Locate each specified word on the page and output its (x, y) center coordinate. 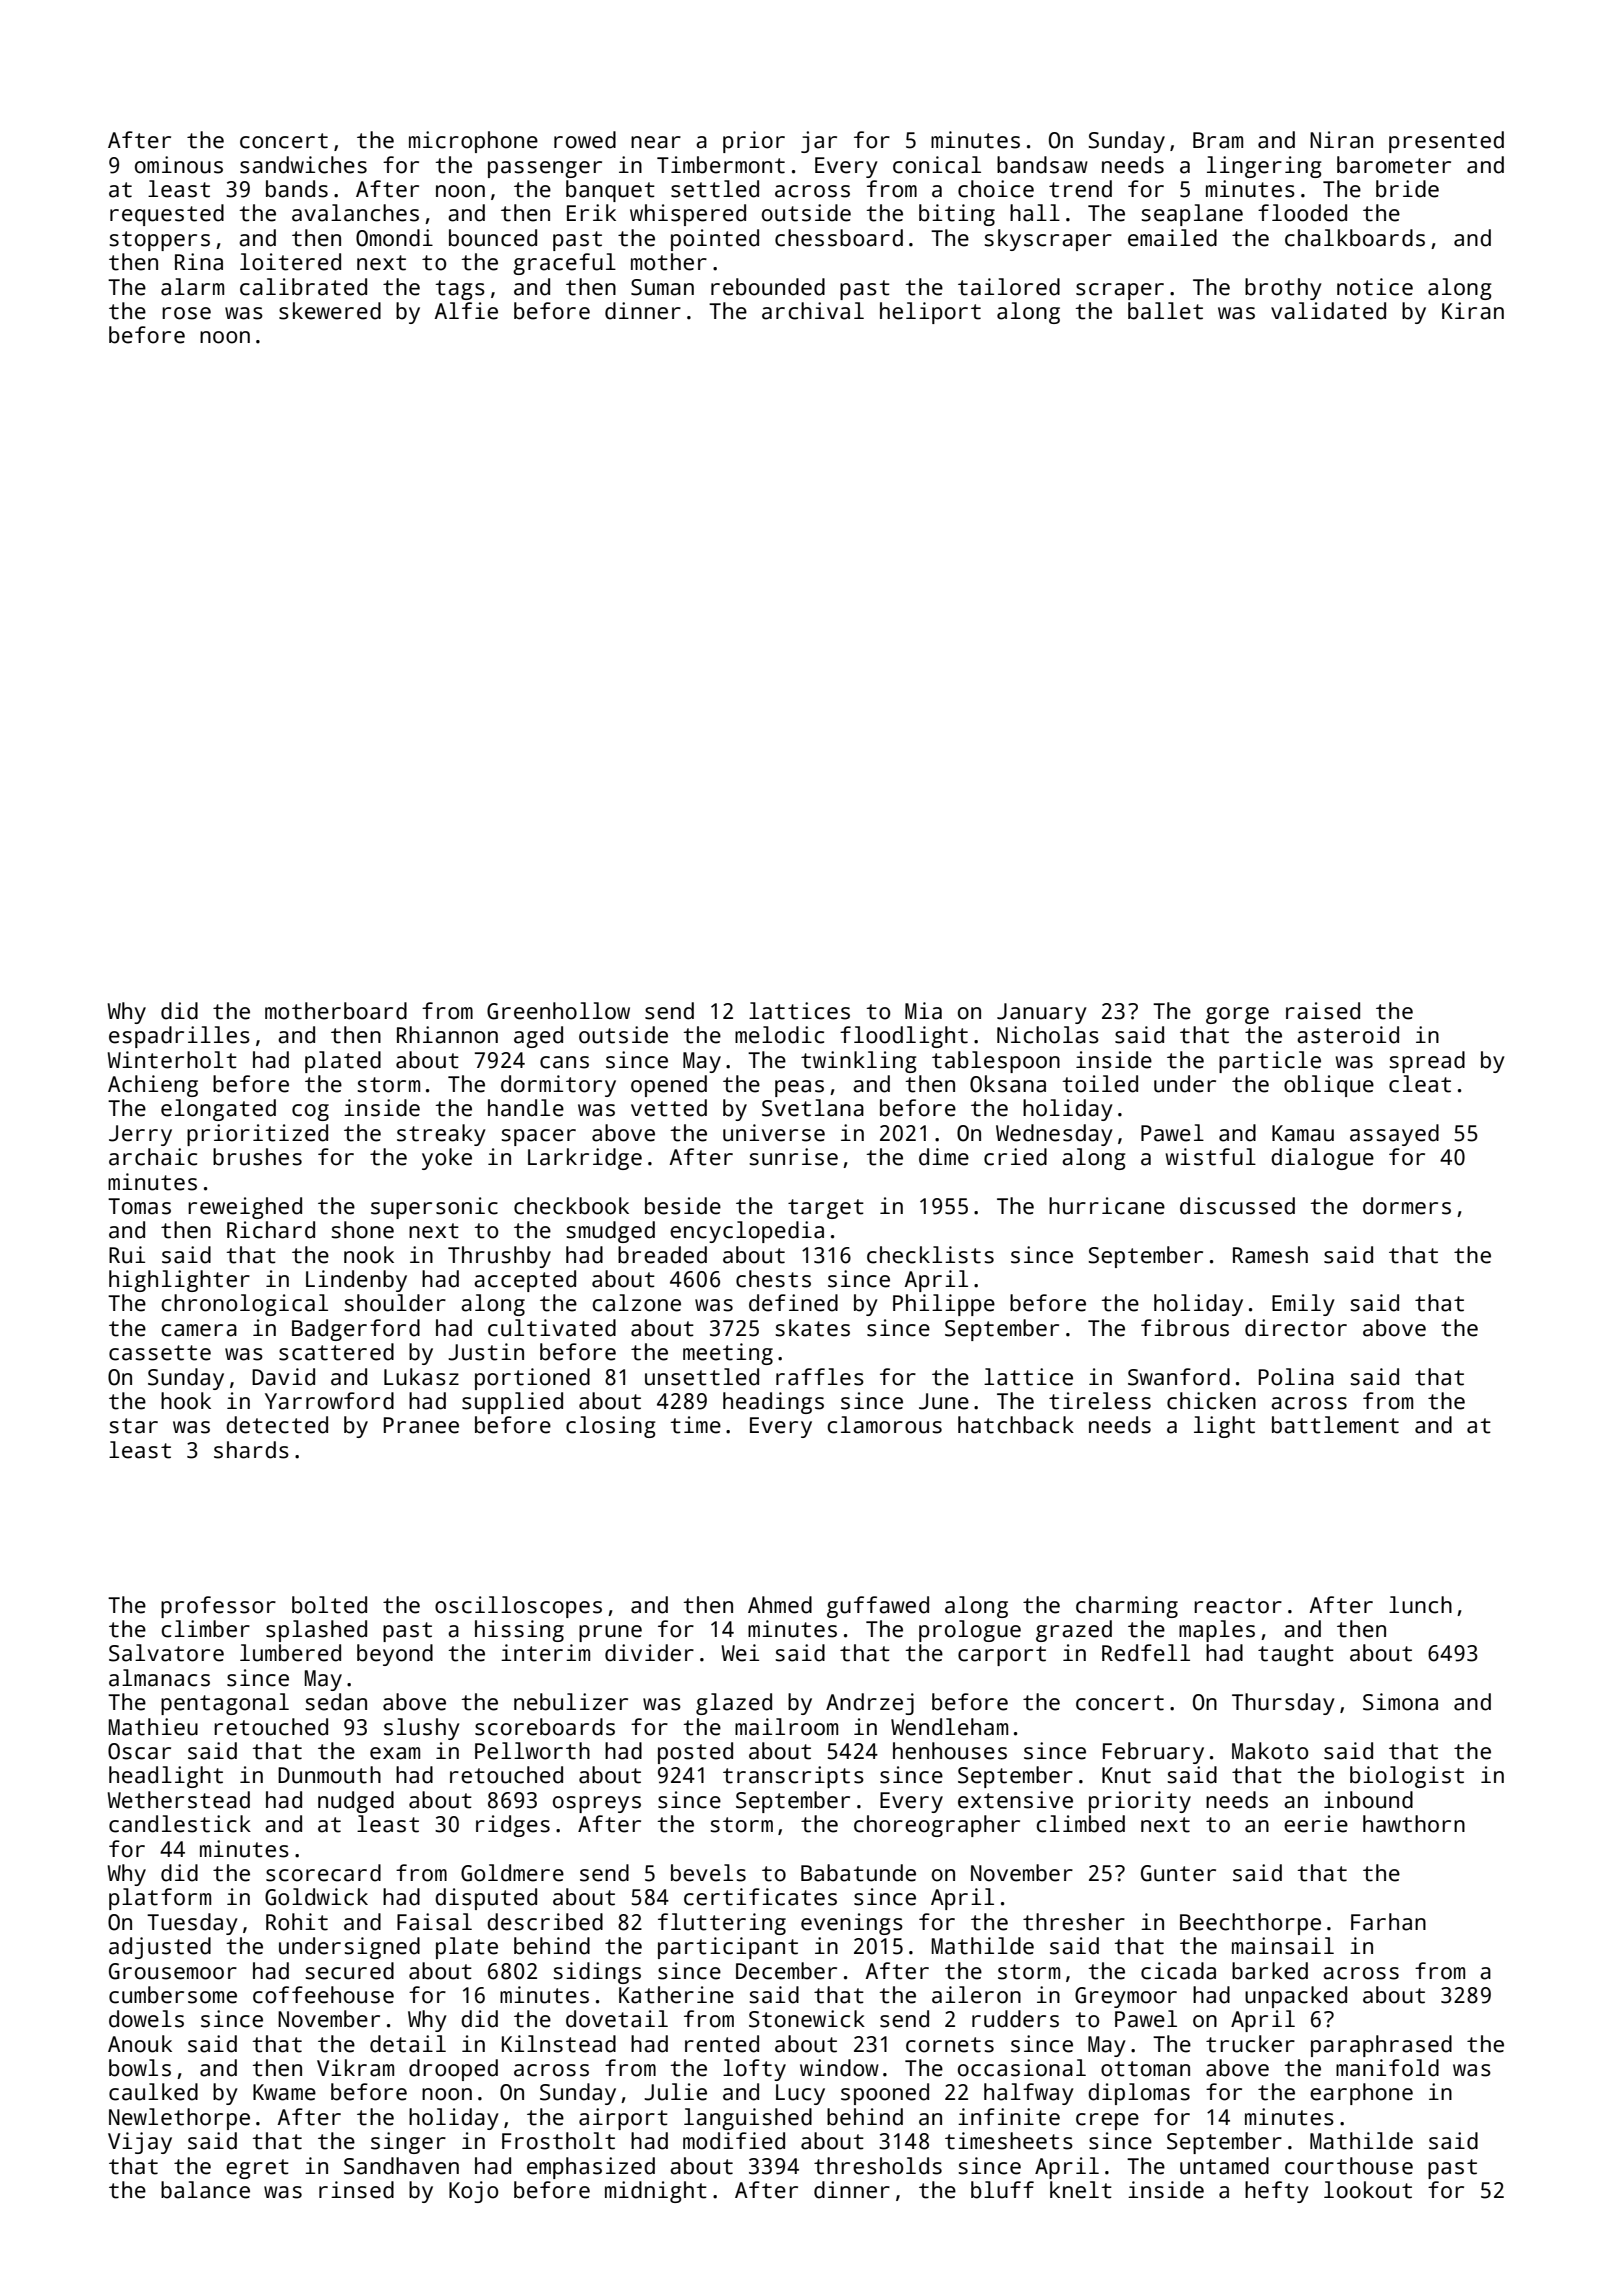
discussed (1237, 1206)
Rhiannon (447, 1035)
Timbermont (721, 165)
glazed (734, 1704)
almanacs (159, 1678)
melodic (779, 1035)
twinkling (858, 1062)
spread (1427, 1062)
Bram (1218, 140)
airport (623, 2119)
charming (1127, 1607)
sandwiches (303, 165)
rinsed (356, 2190)
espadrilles (179, 1037)
